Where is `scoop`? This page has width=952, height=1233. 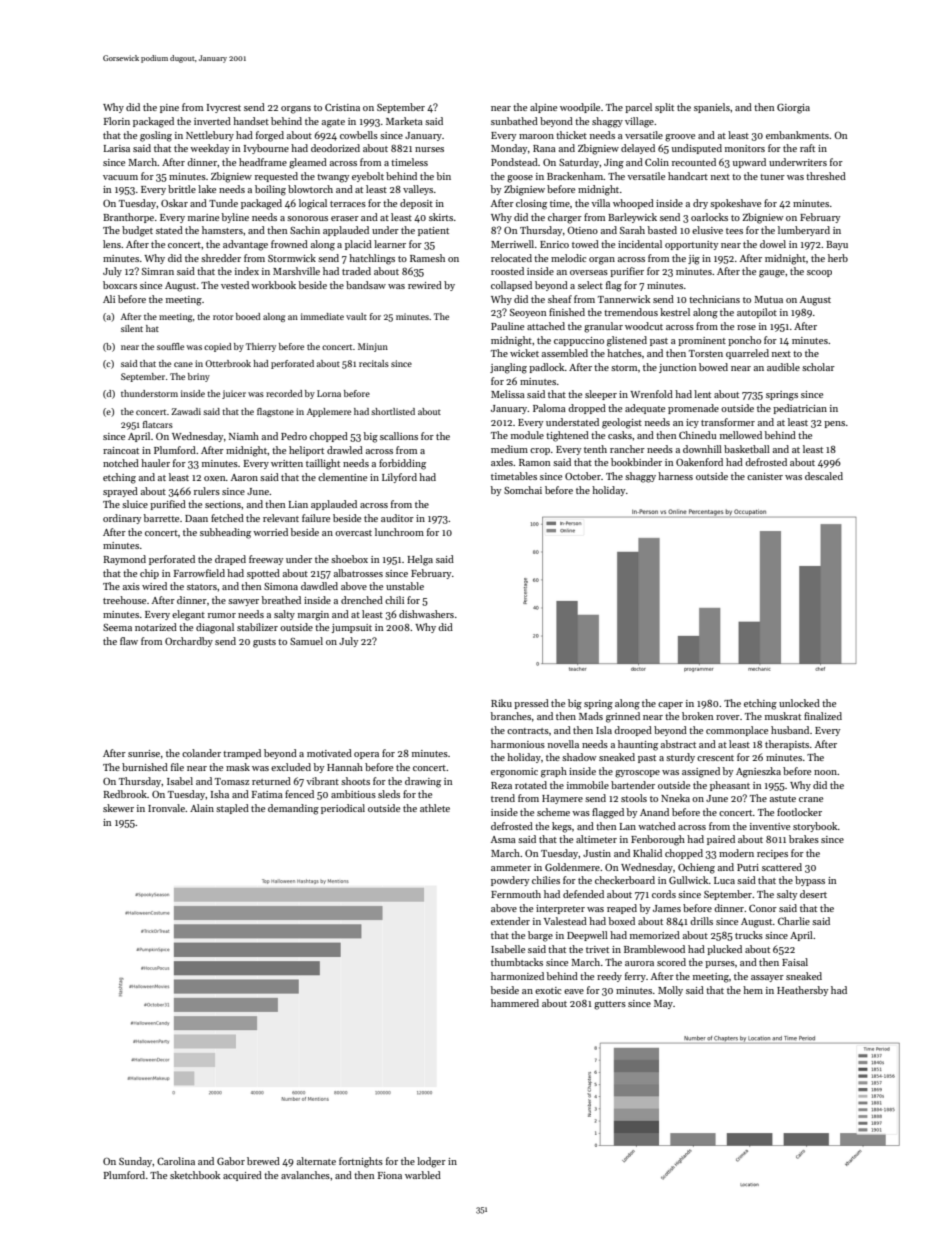 scoop is located at coordinates (819, 273).
